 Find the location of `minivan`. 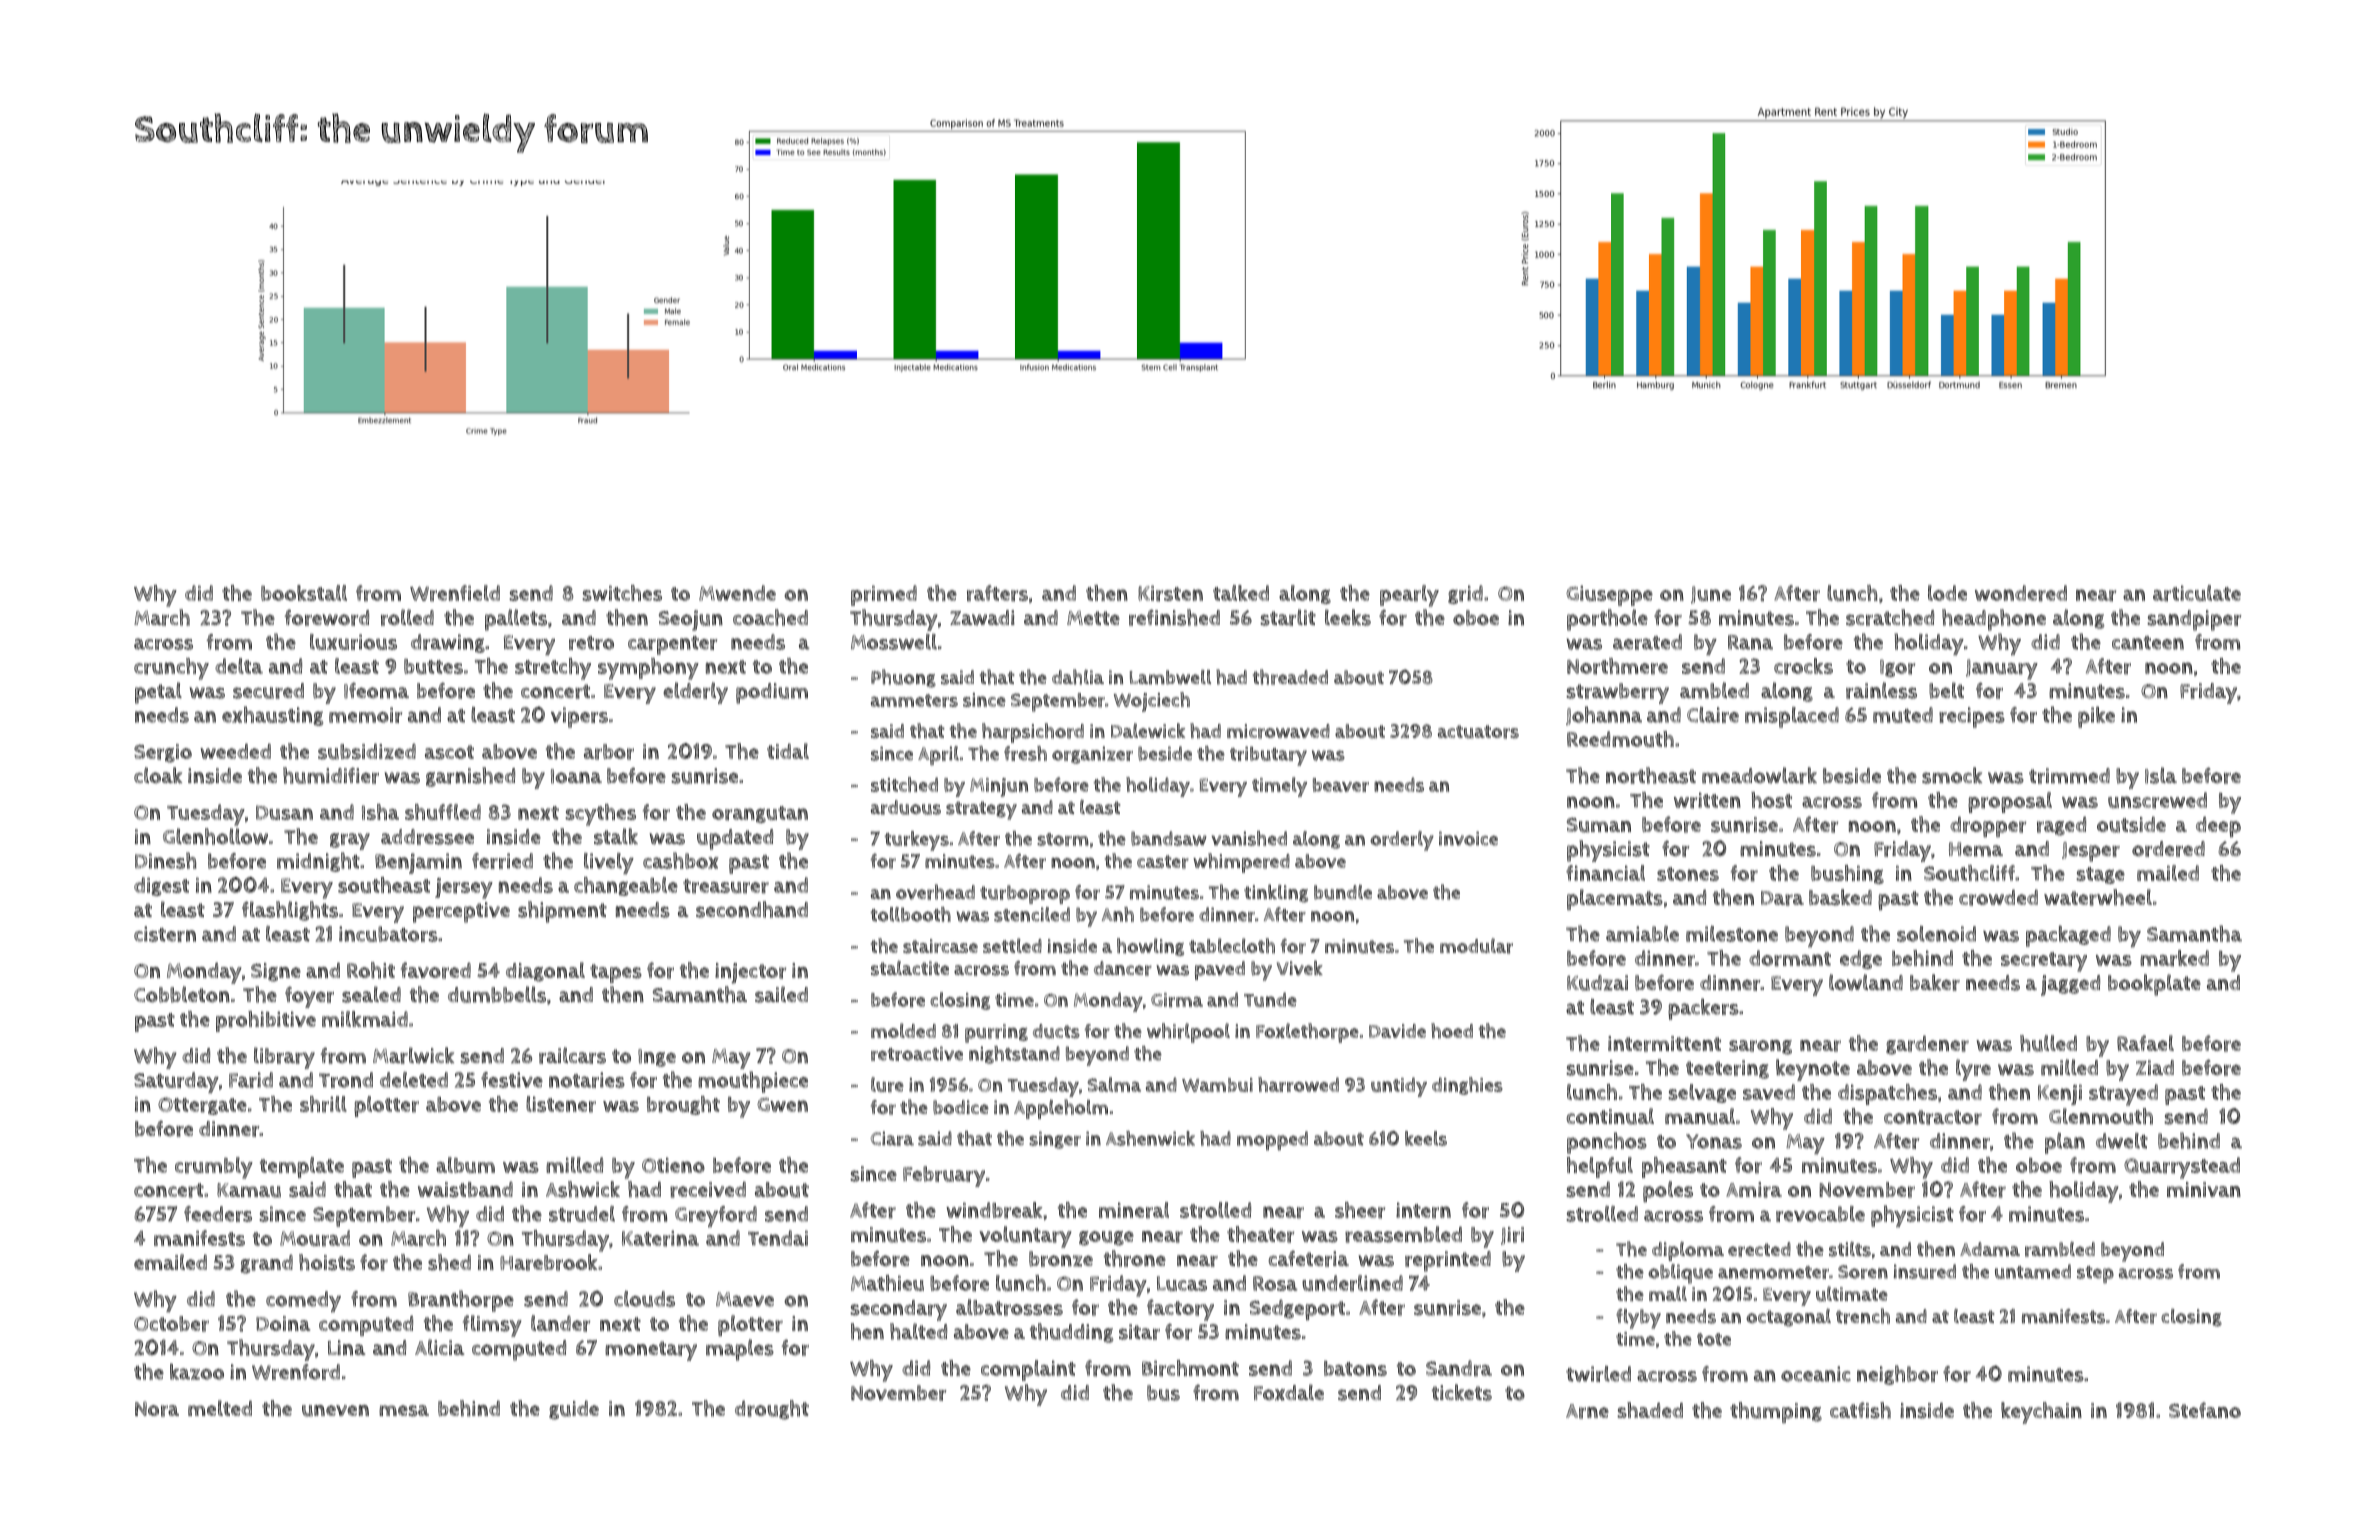

minivan is located at coordinates (2204, 1189).
